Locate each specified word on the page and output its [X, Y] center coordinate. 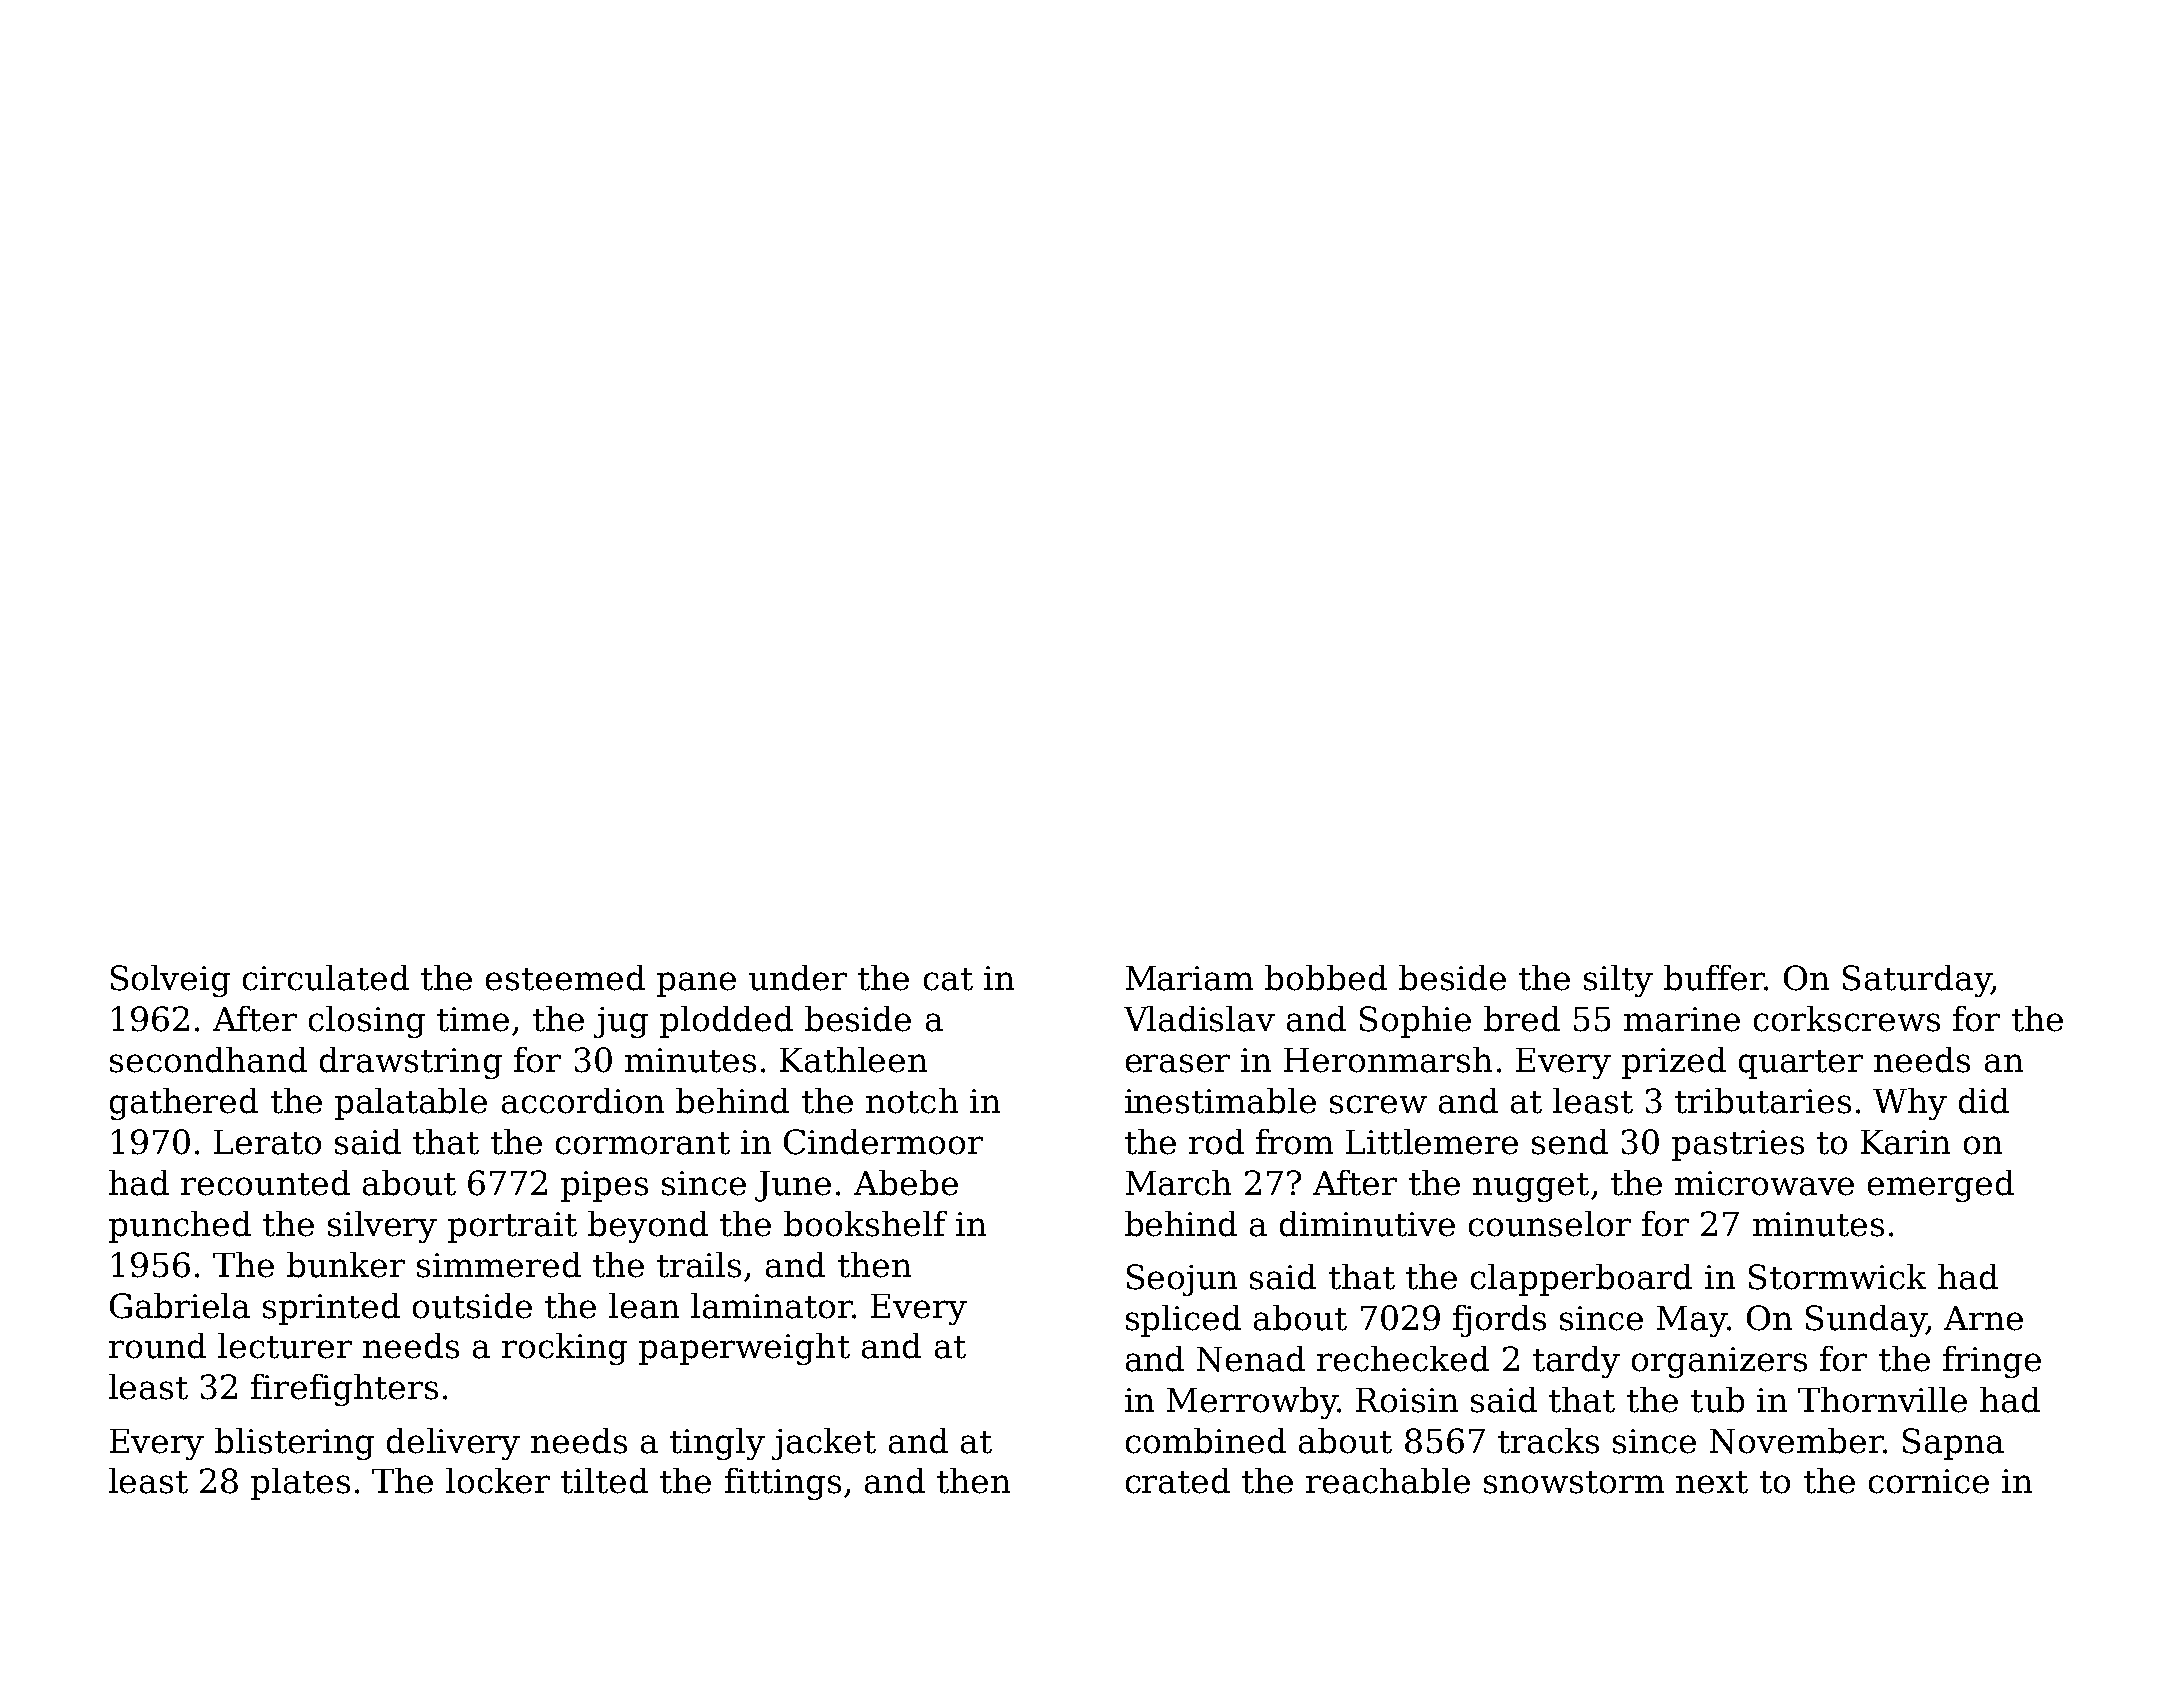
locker [498, 1481]
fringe [1992, 1362]
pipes [604, 1186]
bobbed [1326, 978]
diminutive [1367, 1224]
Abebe [906, 1183]
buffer [1714, 978]
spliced [1183, 1321]
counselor [1550, 1224]
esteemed [565, 978]
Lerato [267, 1142]
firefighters [344, 1390]
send [1570, 1142]
